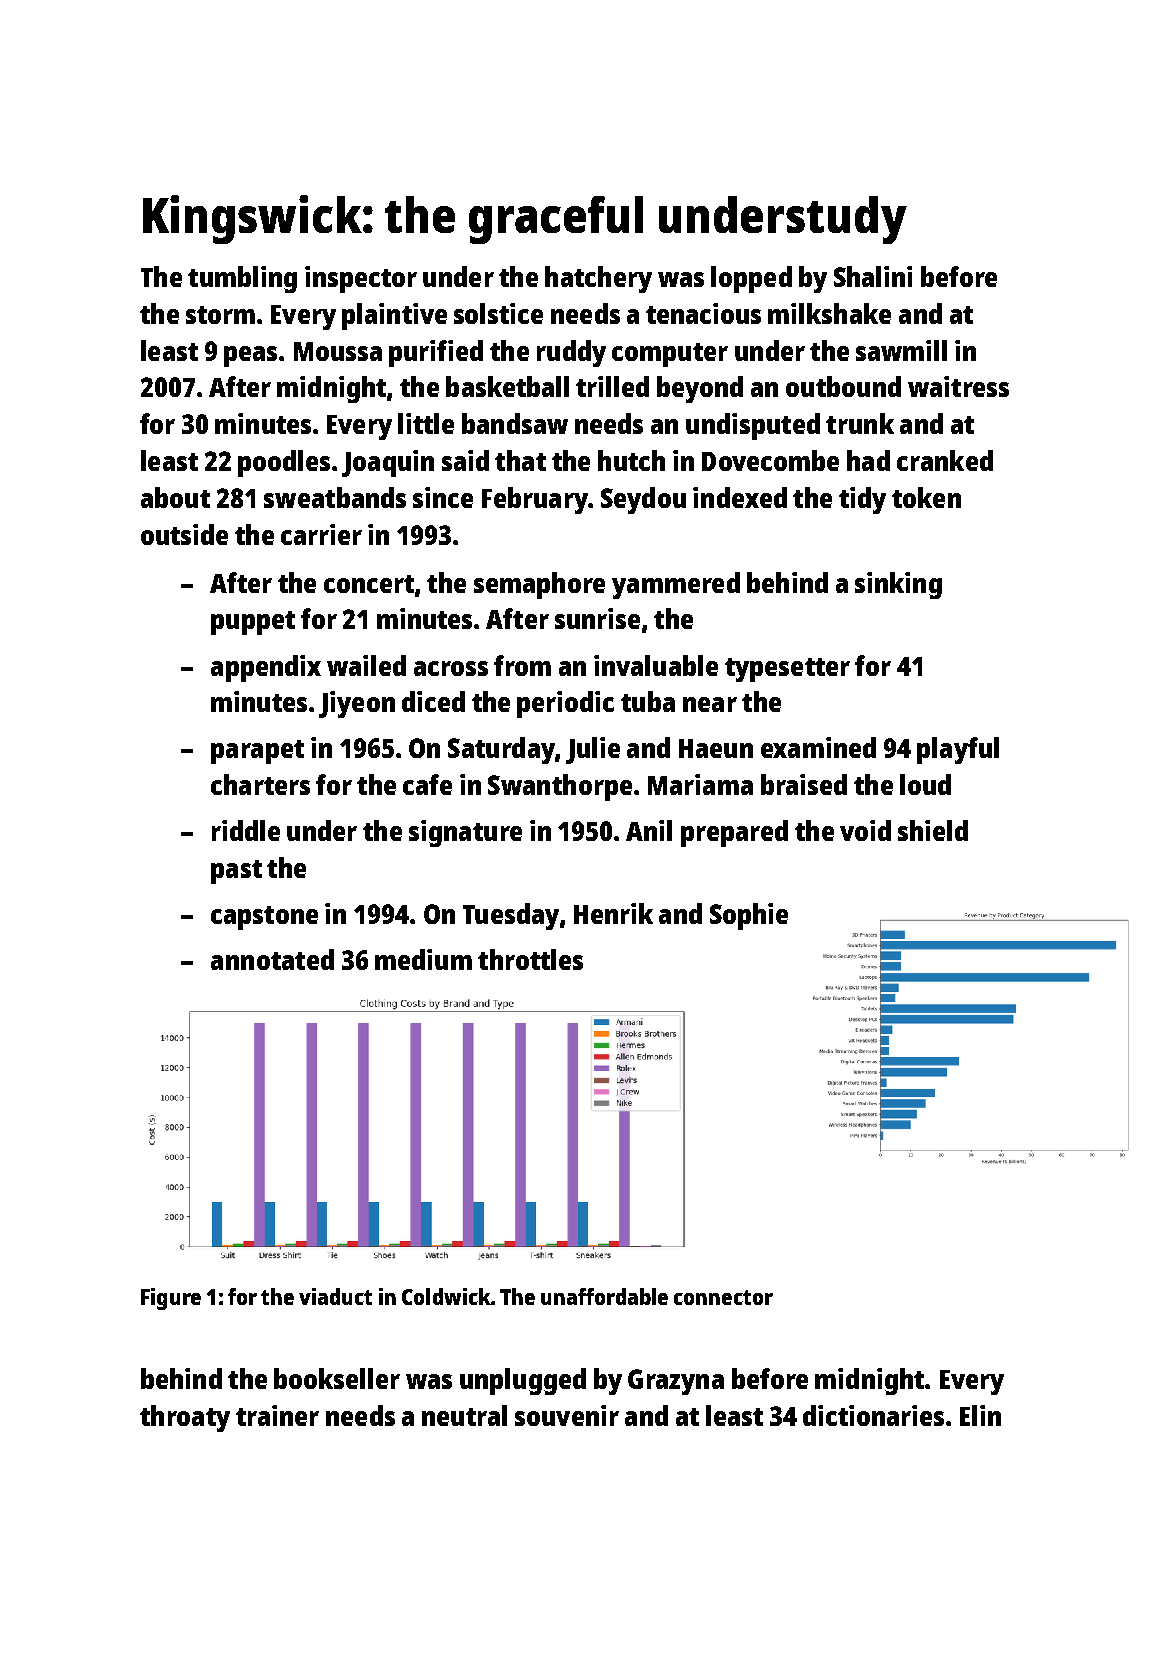  What do you see at coordinates (423, 959) in the screenshot?
I see `medium` at bounding box center [423, 959].
